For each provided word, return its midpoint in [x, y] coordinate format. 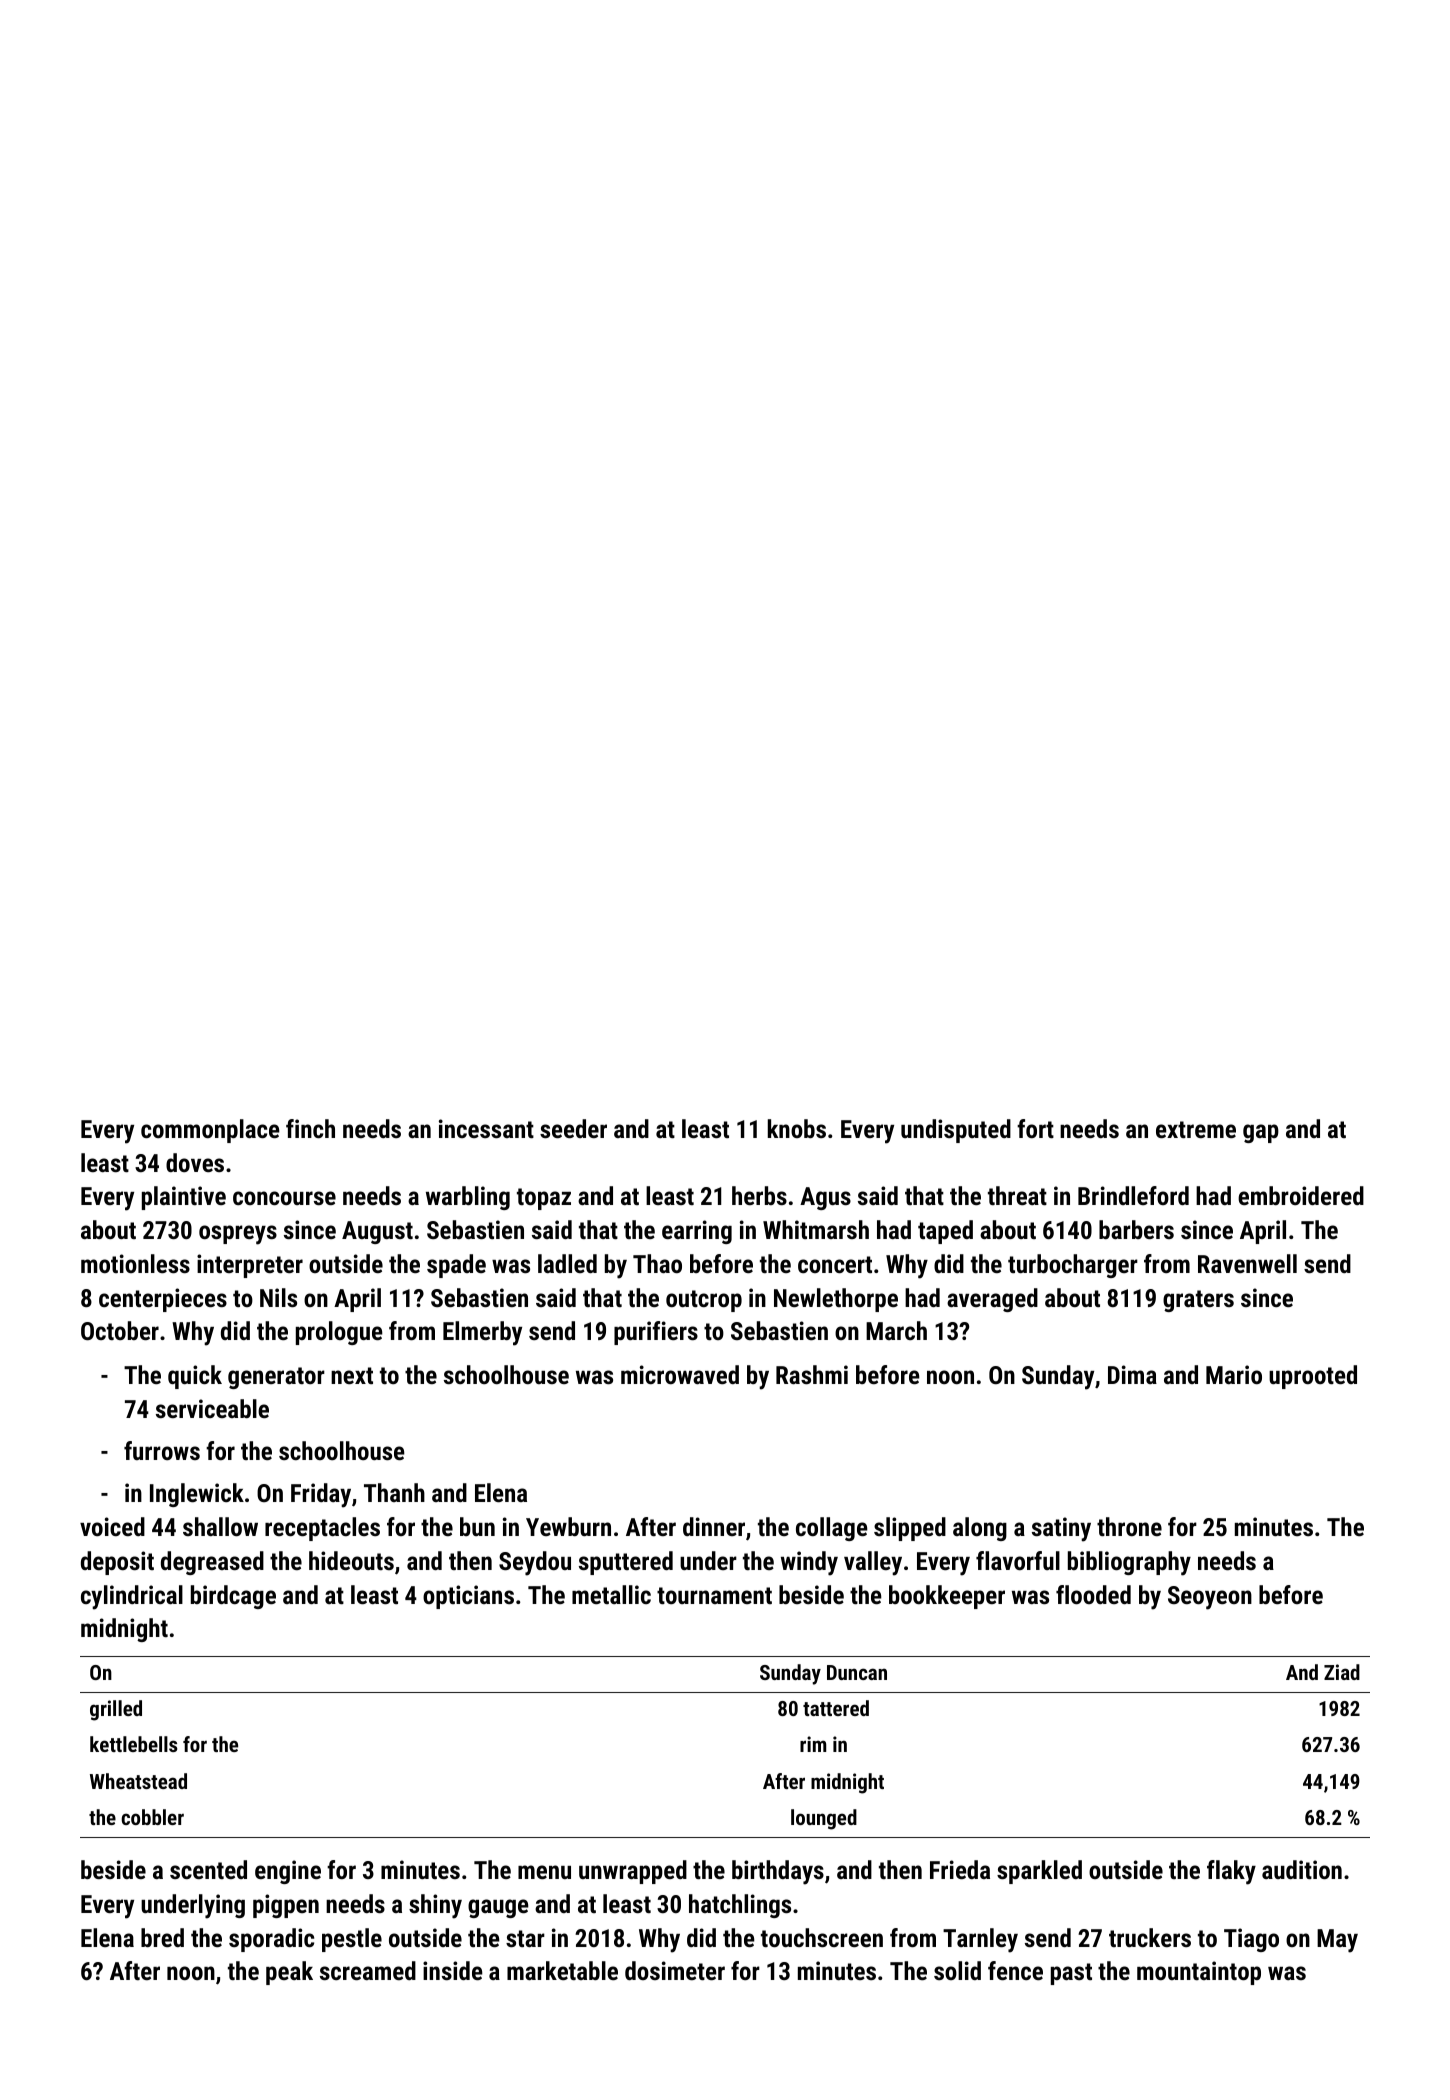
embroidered [1301, 1195]
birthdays [778, 1872]
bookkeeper [947, 1597]
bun [477, 1526]
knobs [797, 1128]
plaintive [184, 1198]
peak [289, 1973]
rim [813, 1744]
